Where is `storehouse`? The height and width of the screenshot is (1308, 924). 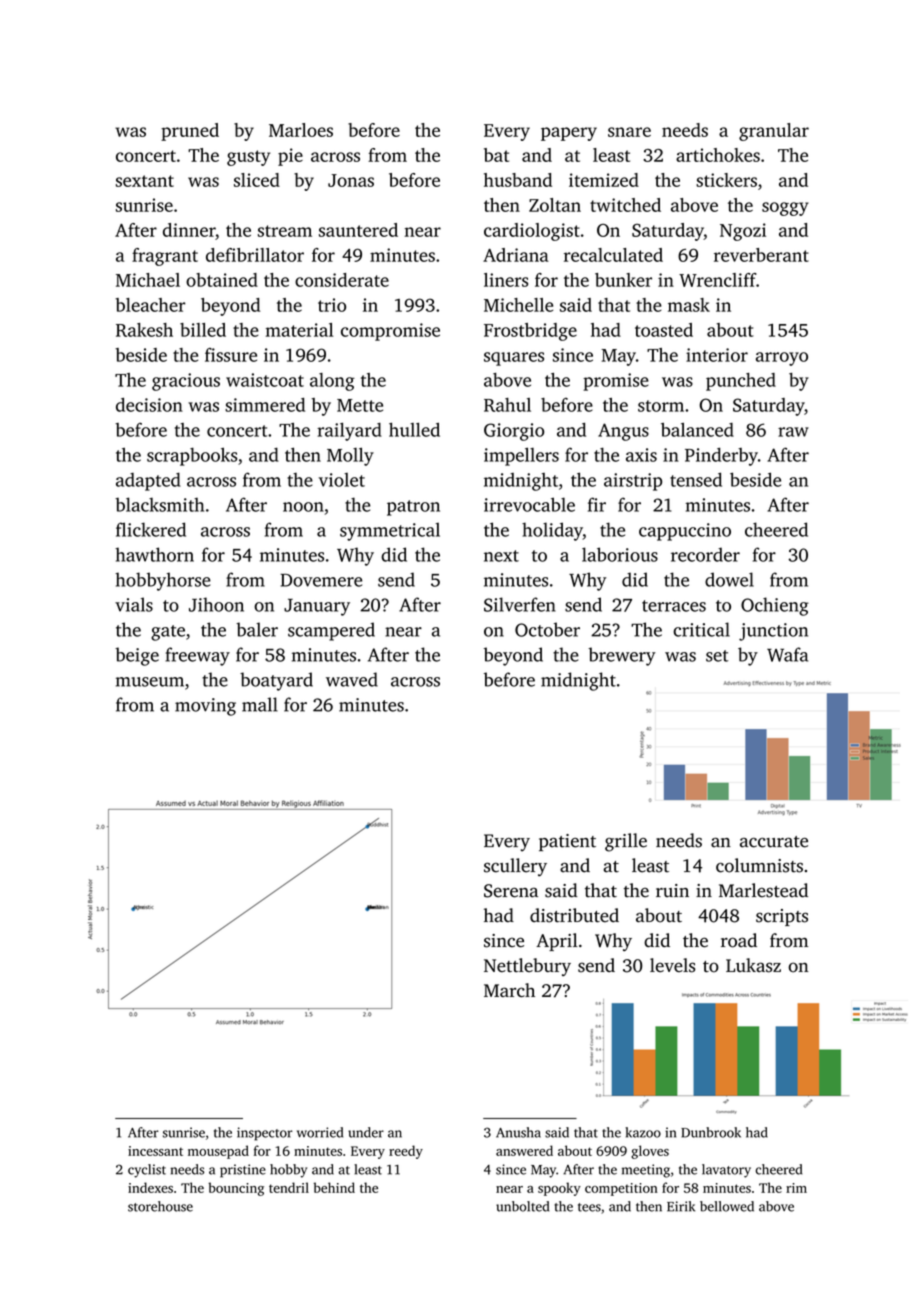
storehouse is located at coordinates (160, 1206).
